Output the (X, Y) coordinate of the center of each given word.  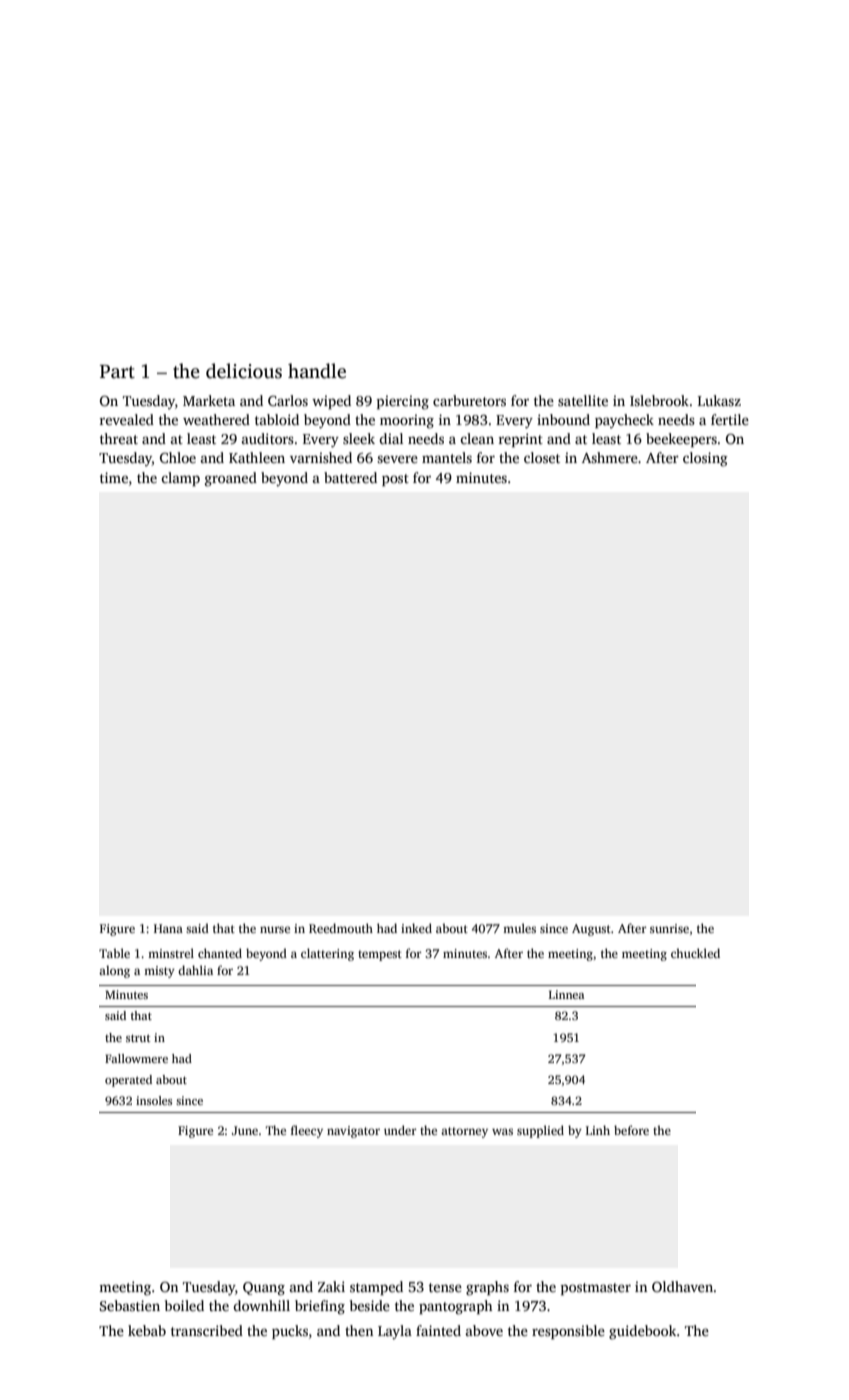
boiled (184, 1305)
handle (317, 371)
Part (117, 372)
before (631, 1130)
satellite (583, 400)
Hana (168, 928)
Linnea (566, 994)
